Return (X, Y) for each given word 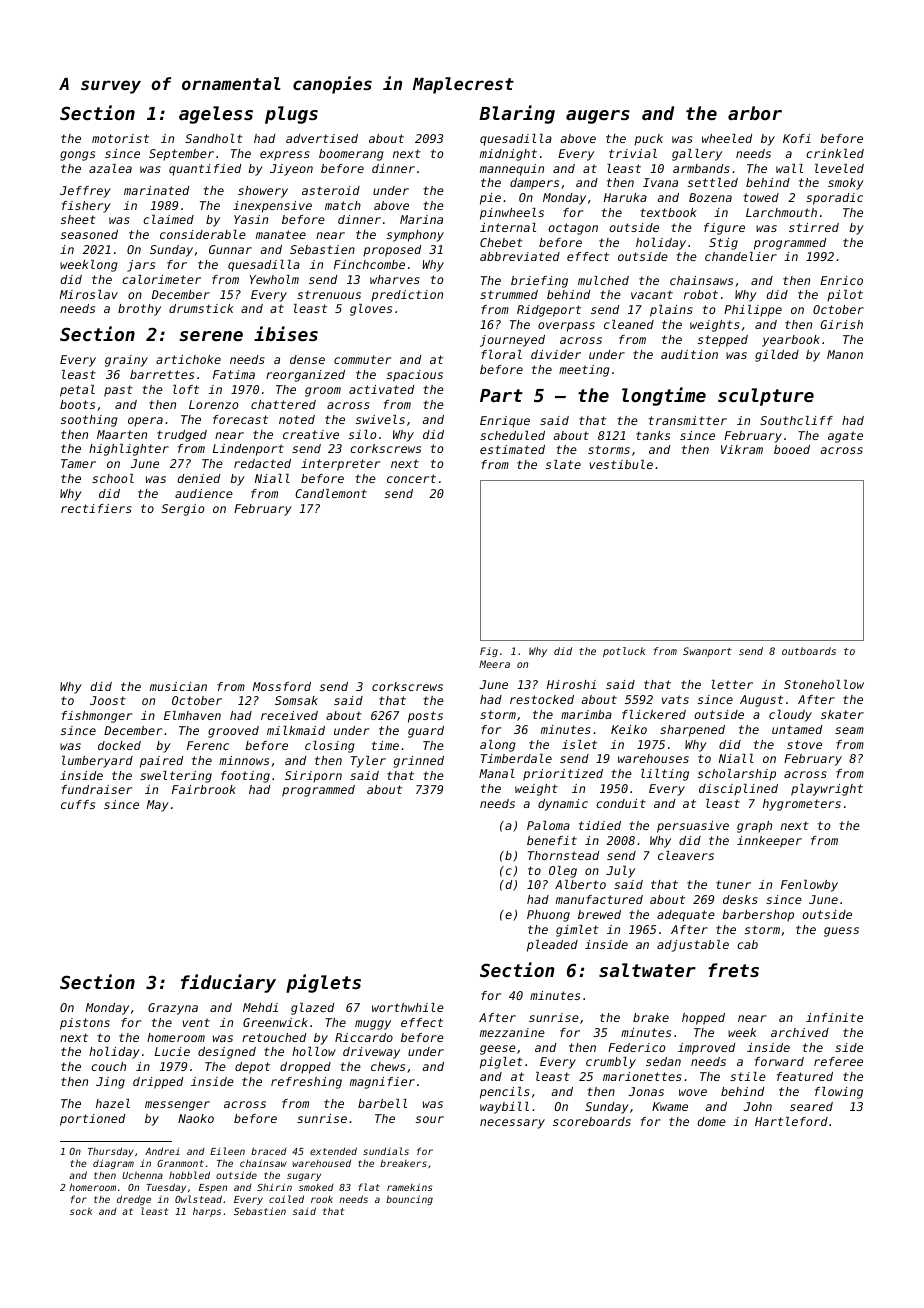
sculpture (766, 397)
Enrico (841, 280)
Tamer (78, 463)
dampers (534, 184)
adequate (686, 916)
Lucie (172, 1051)
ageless (216, 115)
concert (411, 478)
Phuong (548, 916)
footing (245, 777)
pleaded (552, 946)
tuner (733, 884)
